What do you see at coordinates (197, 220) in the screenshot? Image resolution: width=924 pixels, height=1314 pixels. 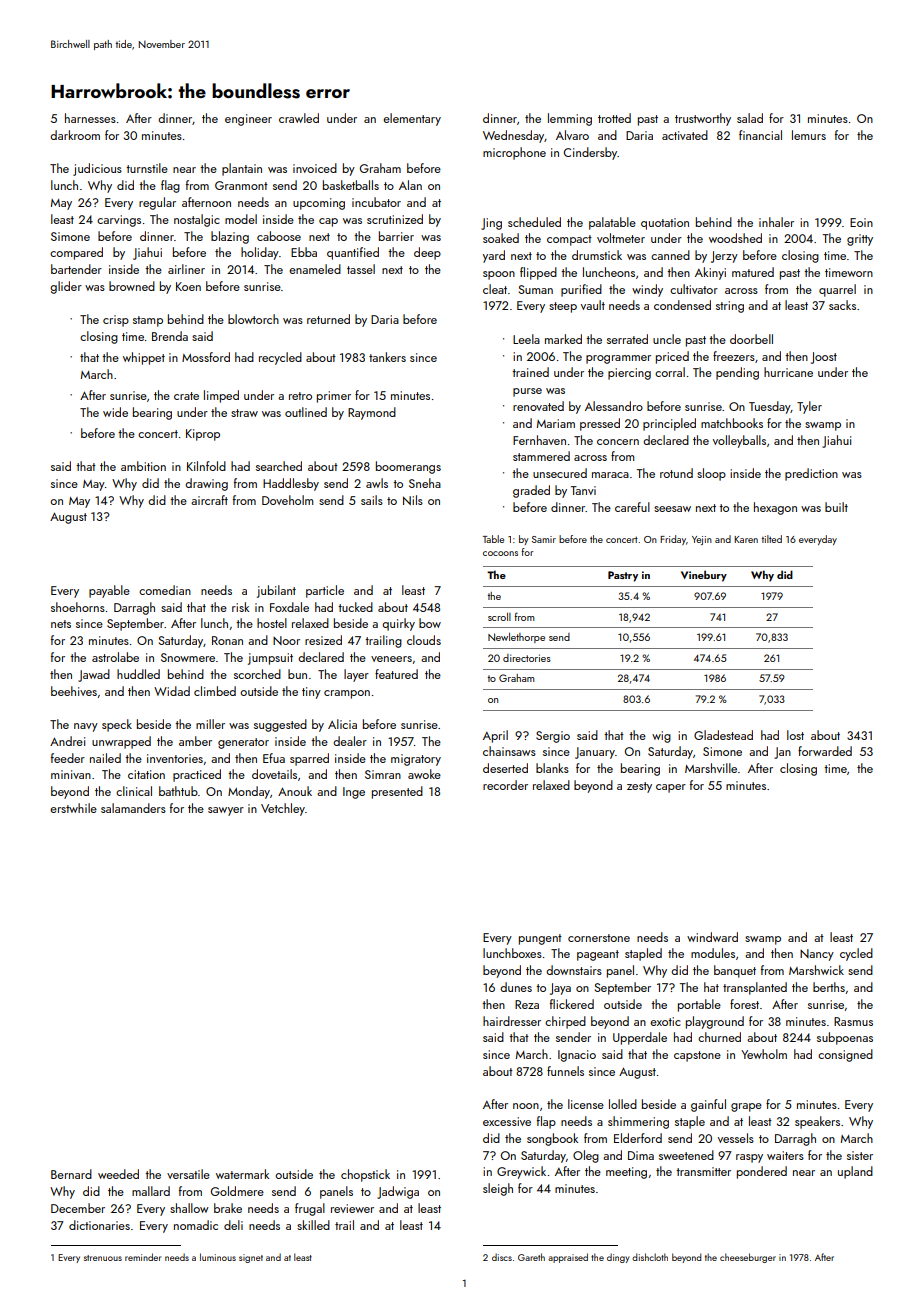 I see `nostalgic` at bounding box center [197, 220].
